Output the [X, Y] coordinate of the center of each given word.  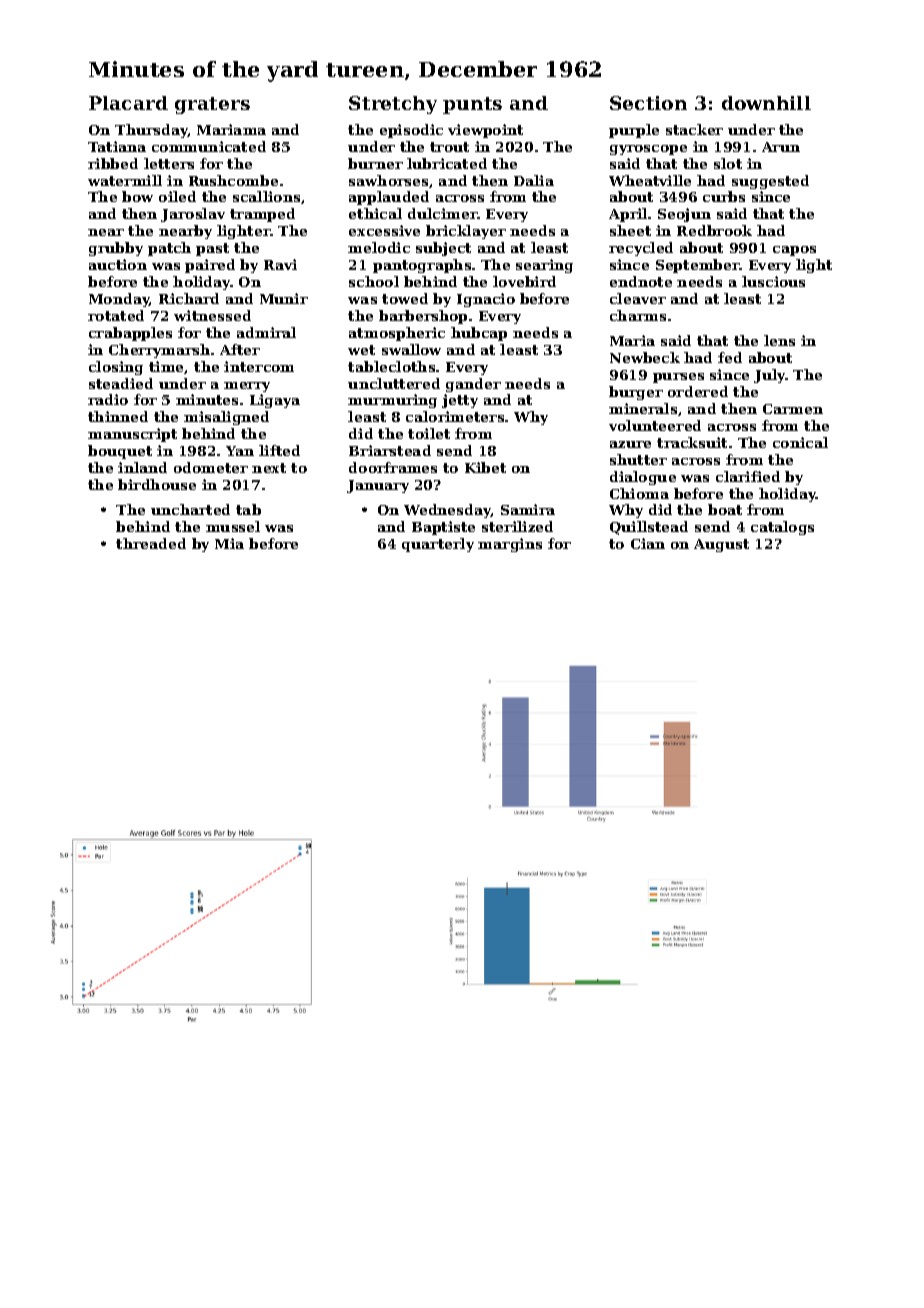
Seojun [684, 215]
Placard [128, 103]
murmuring [392, 401]
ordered [698, 391]
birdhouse [157, 484]
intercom [259, 366]
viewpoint [485, 131]
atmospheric [397, 334]
